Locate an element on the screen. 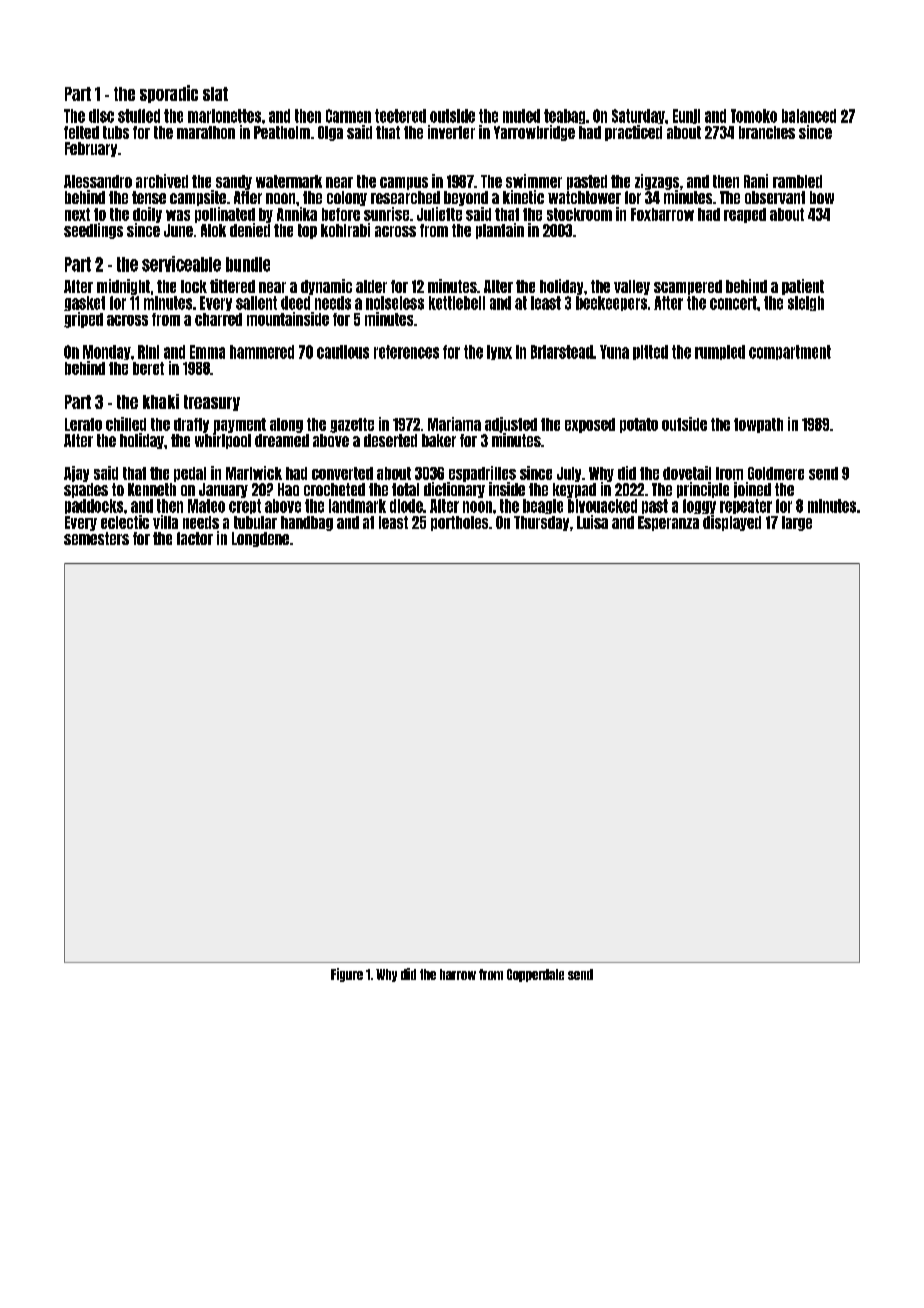 Image resolution: width=924 pixels, height=1308 pixels. bundle is located at coordinates (248, 264).
